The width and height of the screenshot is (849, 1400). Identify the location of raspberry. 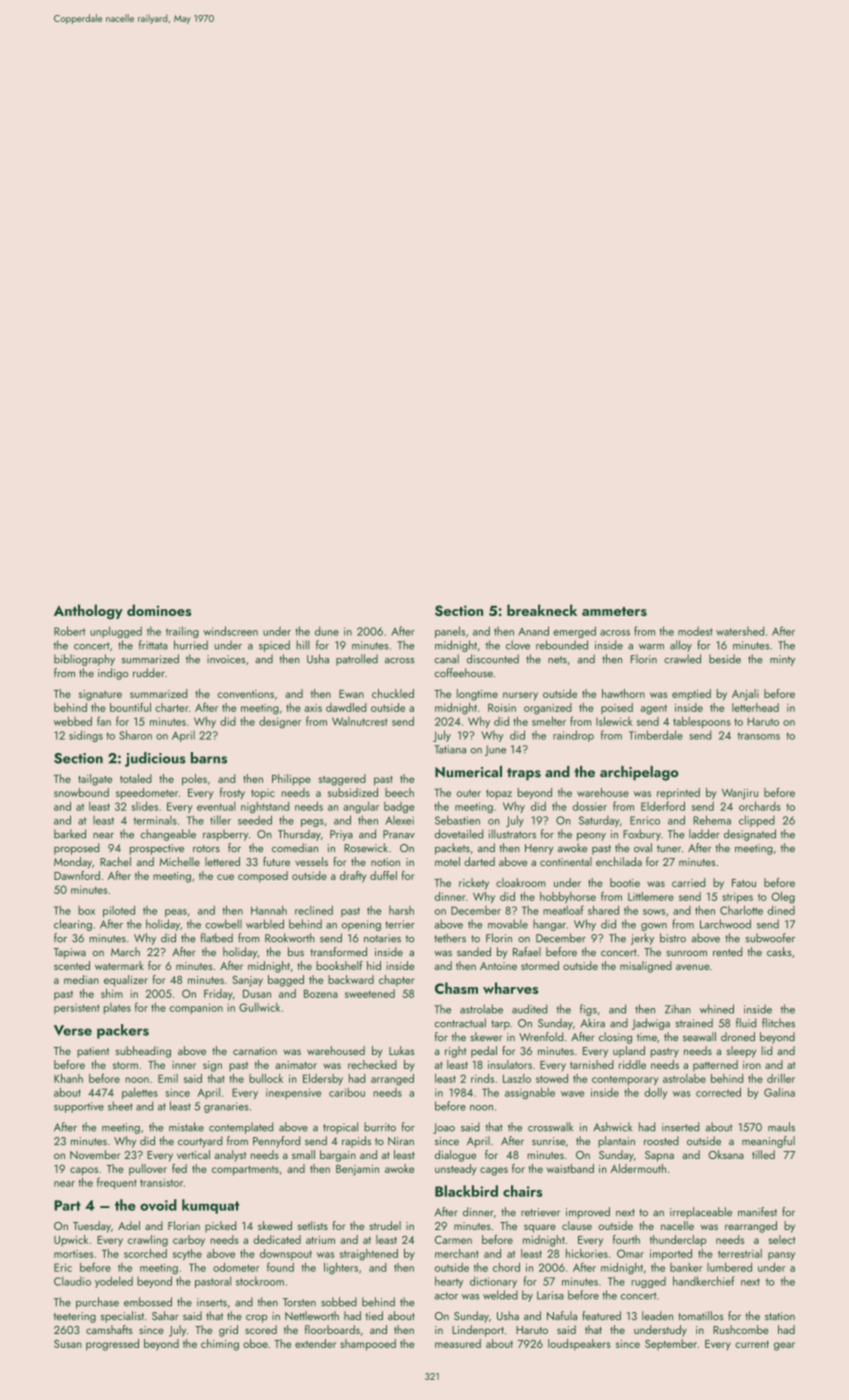
(225, 835).
